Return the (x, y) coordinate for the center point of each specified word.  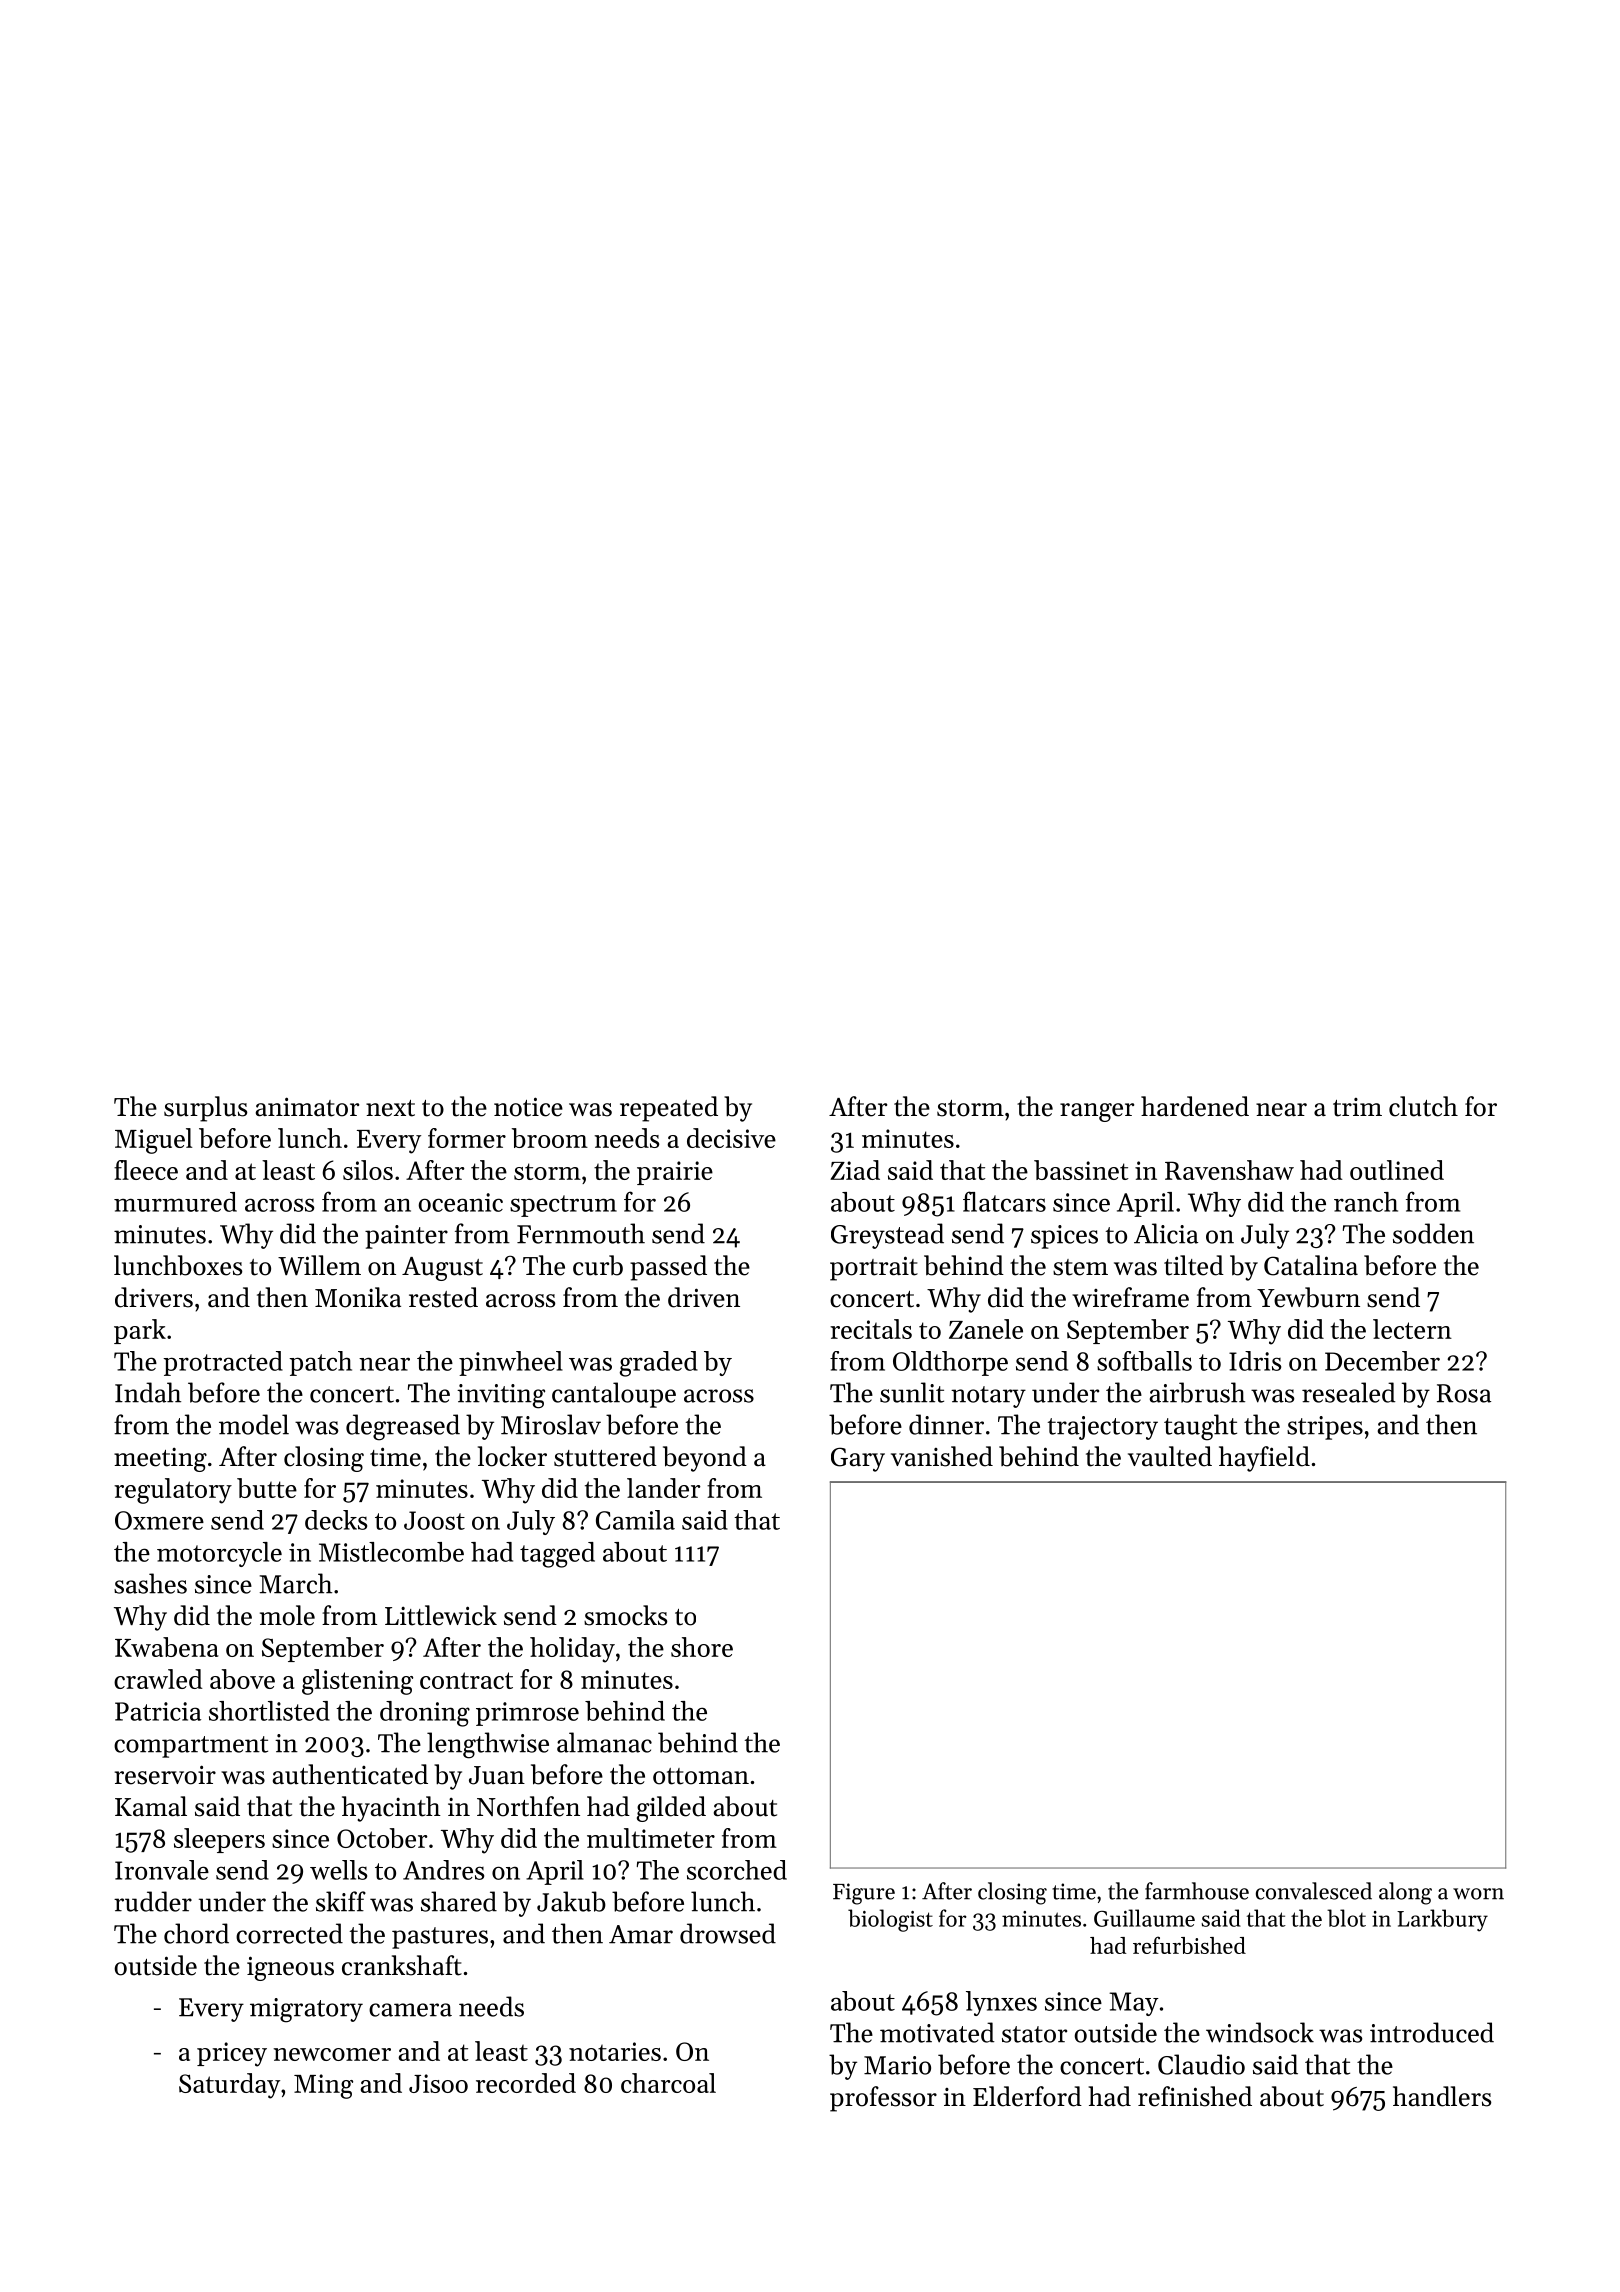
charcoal (668, 2083)
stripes (1325, 1428)
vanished (942, 1456)
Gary (858, 1459)
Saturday (229, 2086)
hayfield (1264, 1459)
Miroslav (551, 1424)
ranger (1097, 1112)
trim (1357, 1107)
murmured (175, 1202)
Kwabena (167, 1647)
